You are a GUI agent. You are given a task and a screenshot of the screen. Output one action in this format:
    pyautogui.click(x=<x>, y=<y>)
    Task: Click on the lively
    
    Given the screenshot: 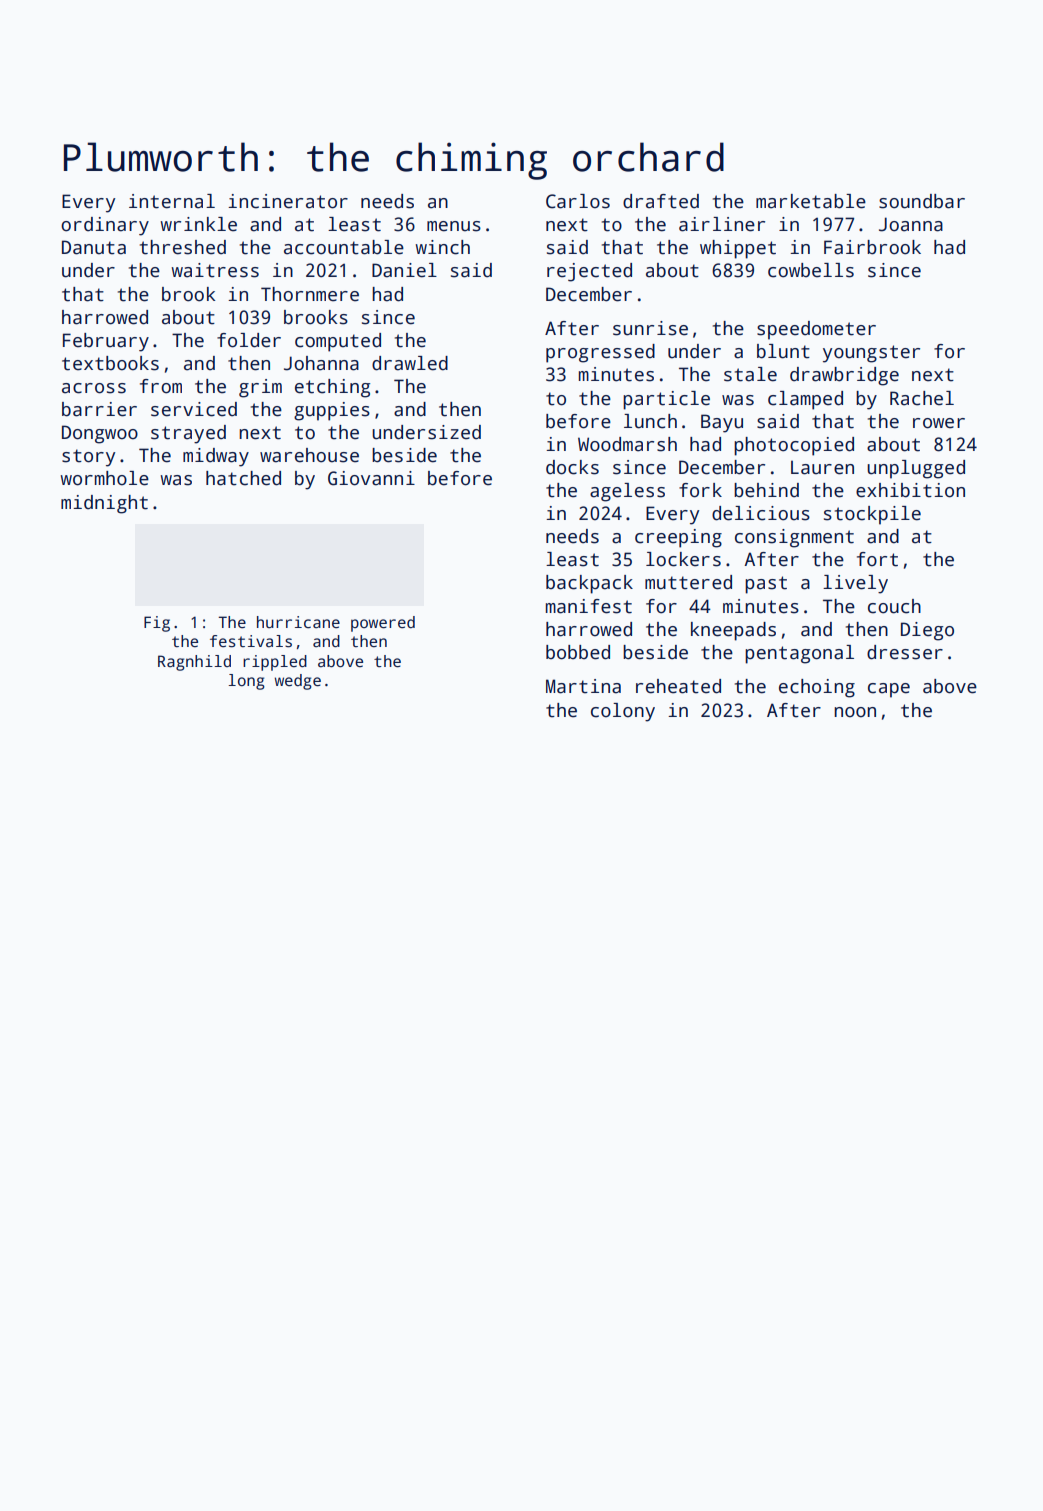 What is the action you would take?
    pyautogui.click(x=855, y=584)
